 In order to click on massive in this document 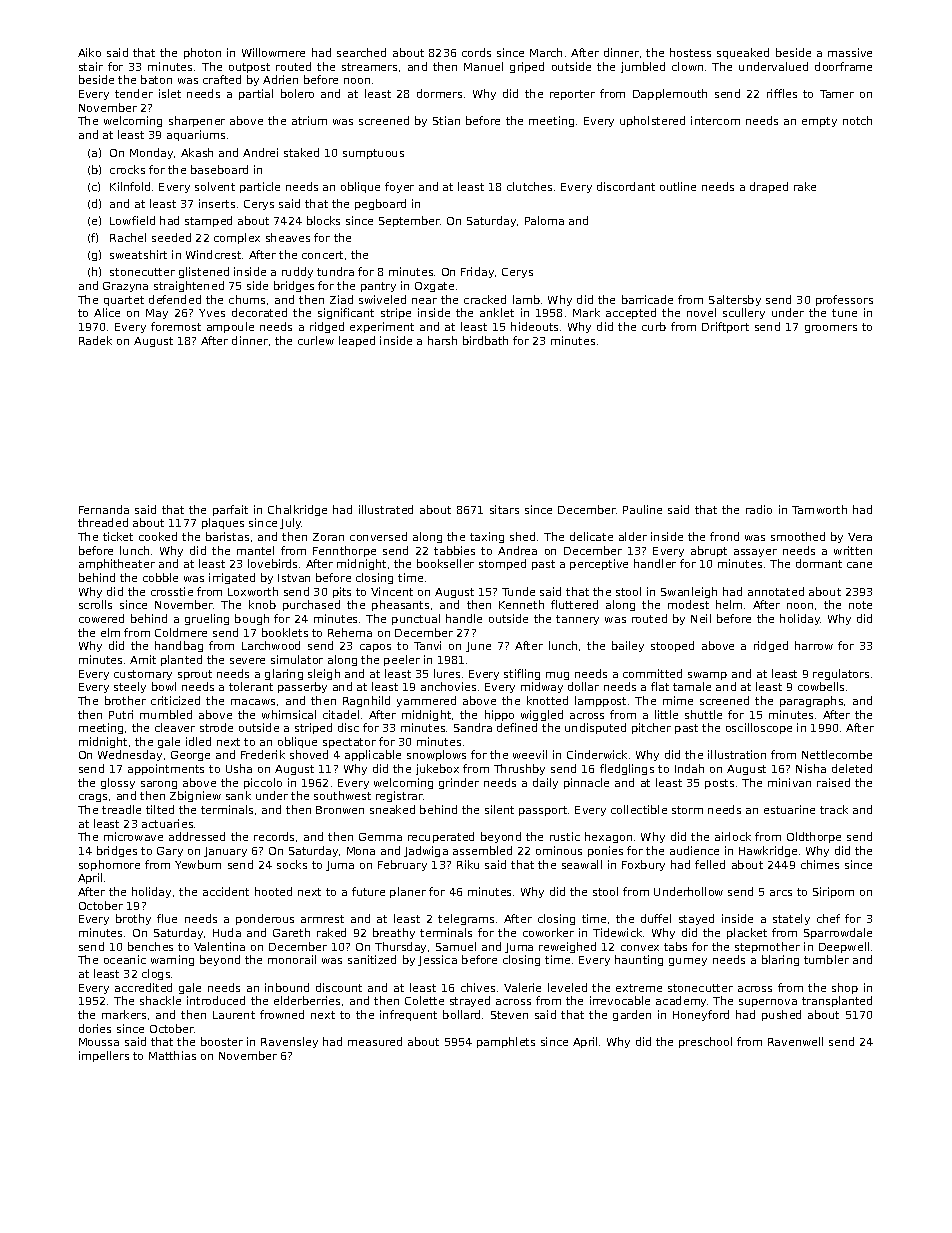, I will do `click(850, 52)`.
